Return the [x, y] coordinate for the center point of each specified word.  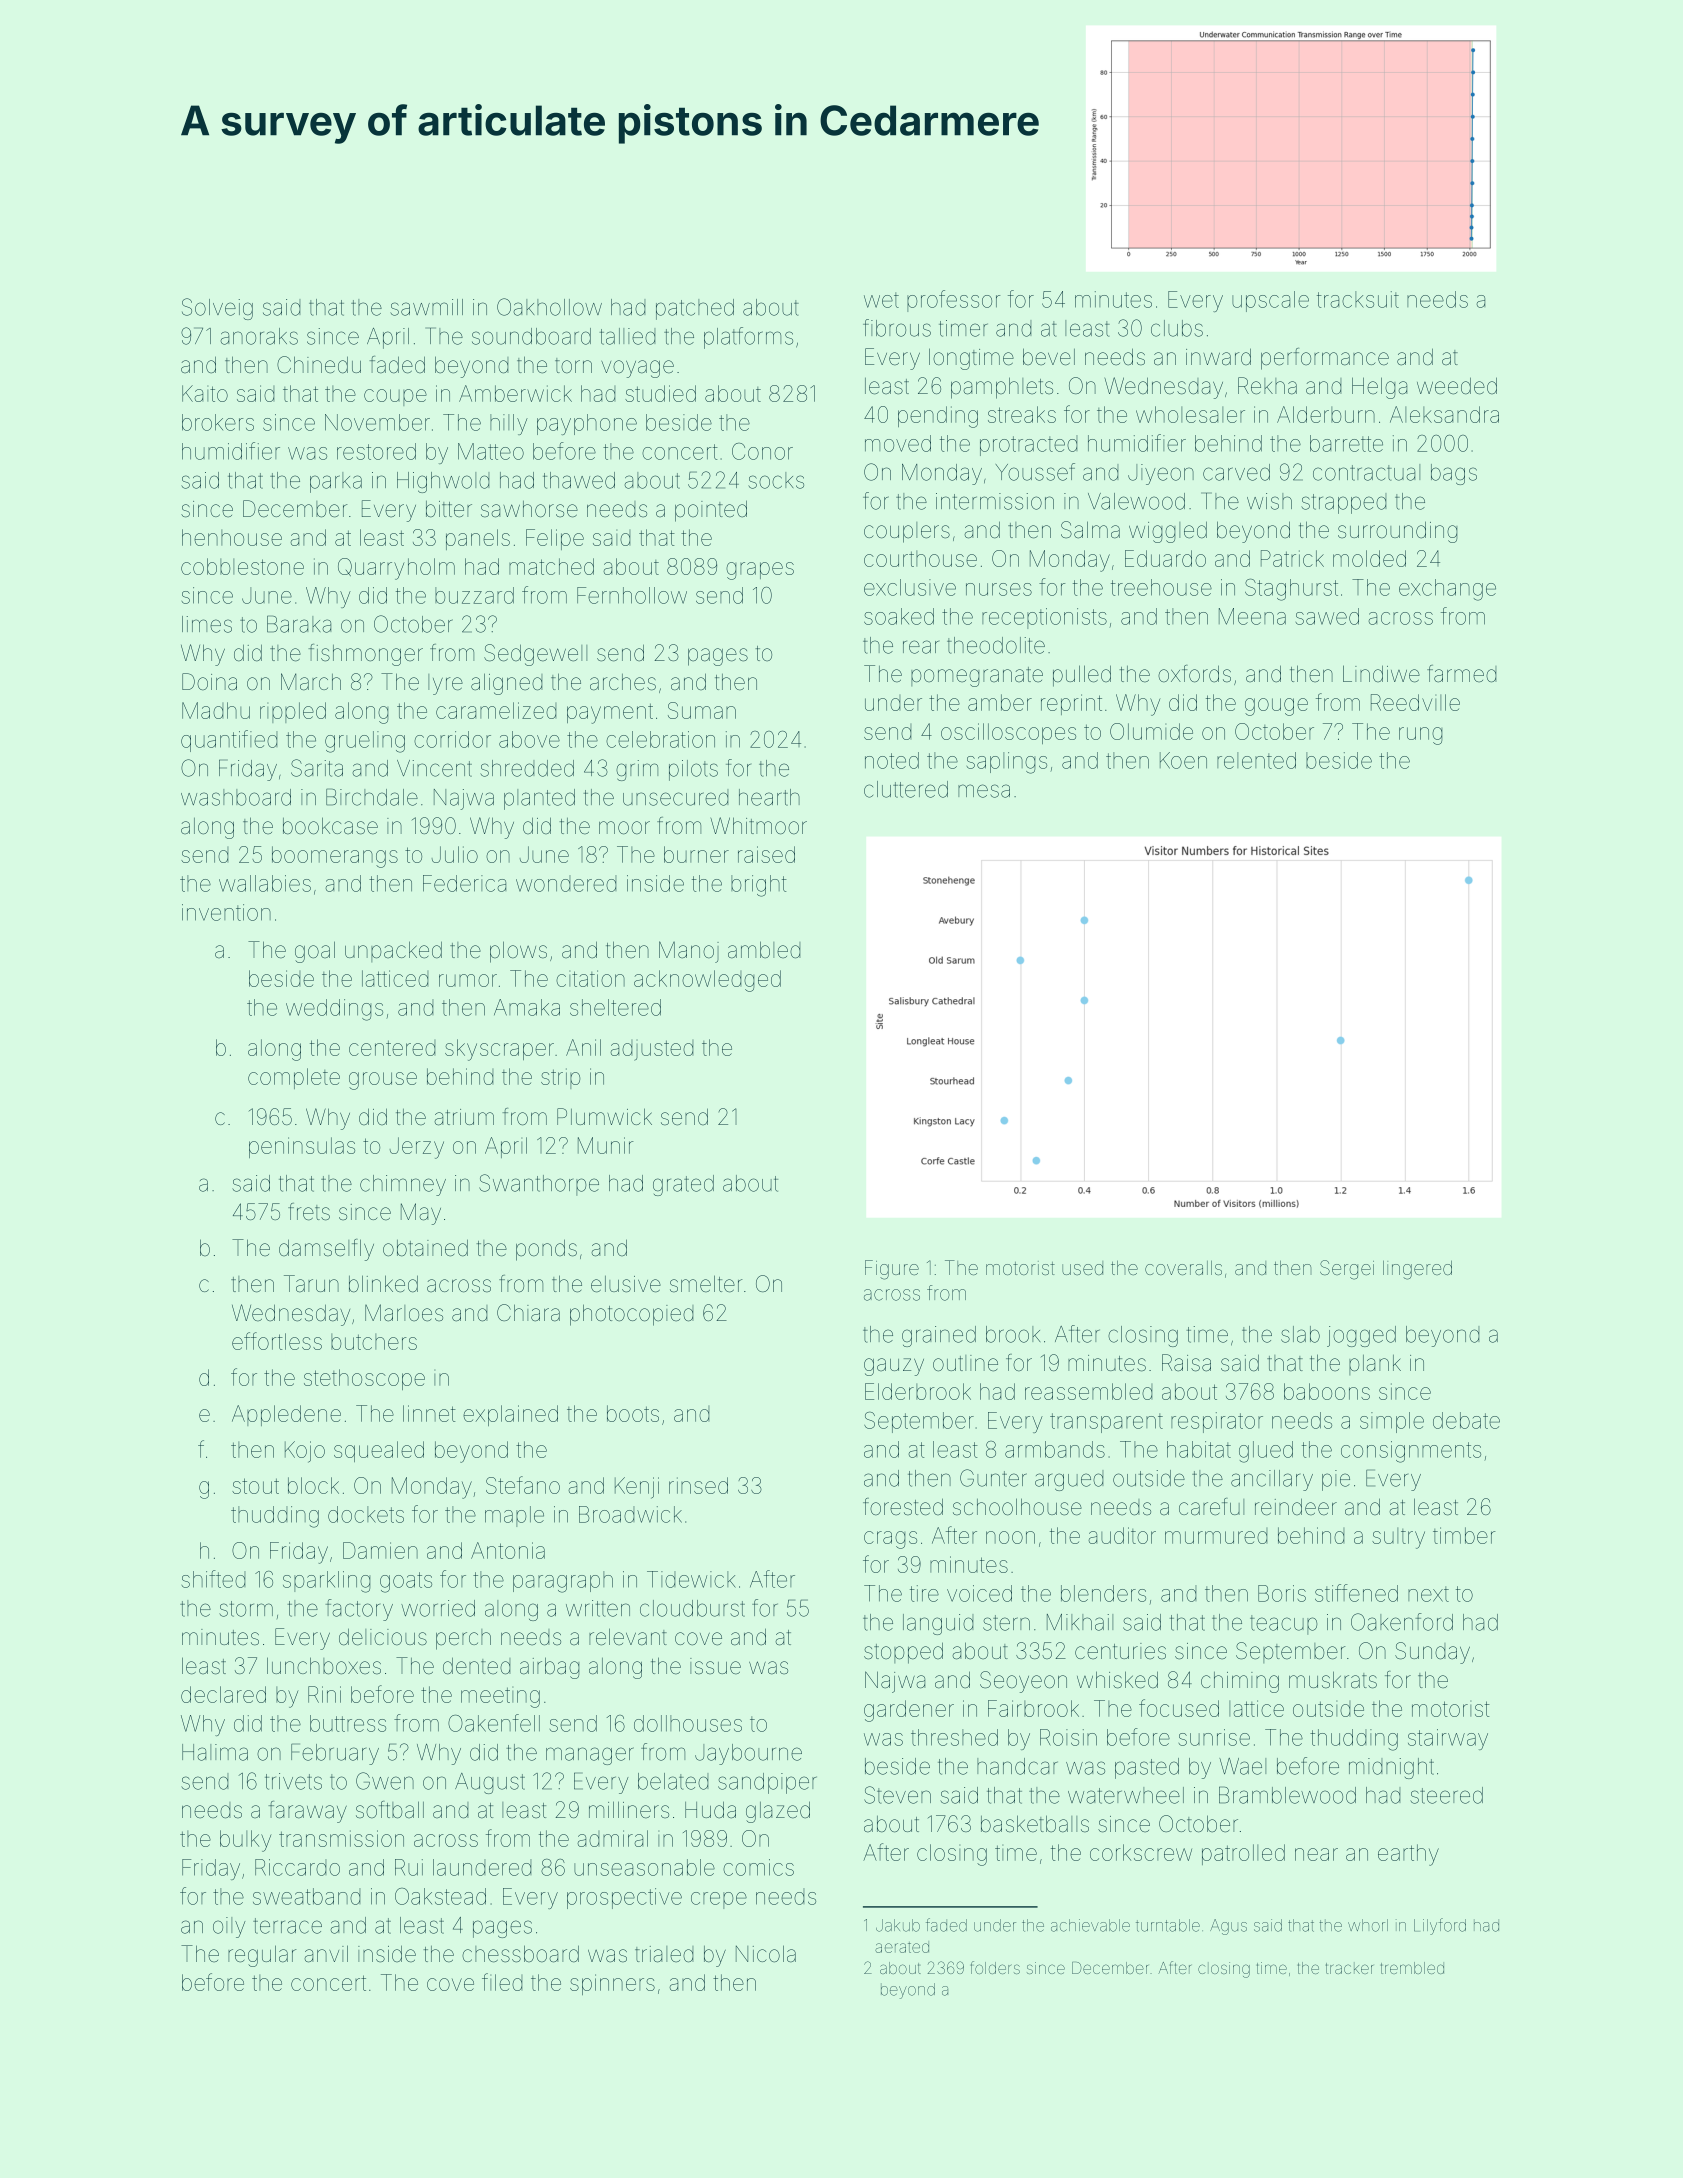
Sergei [1347, 1270]
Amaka [527, 1007]
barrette [1346, 443]
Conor [762, 451]
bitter [449, 509]
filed [502, 1982]
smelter [706, 1284]
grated [683, 1185]
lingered [1417, 1270]
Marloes [404, 1313]
